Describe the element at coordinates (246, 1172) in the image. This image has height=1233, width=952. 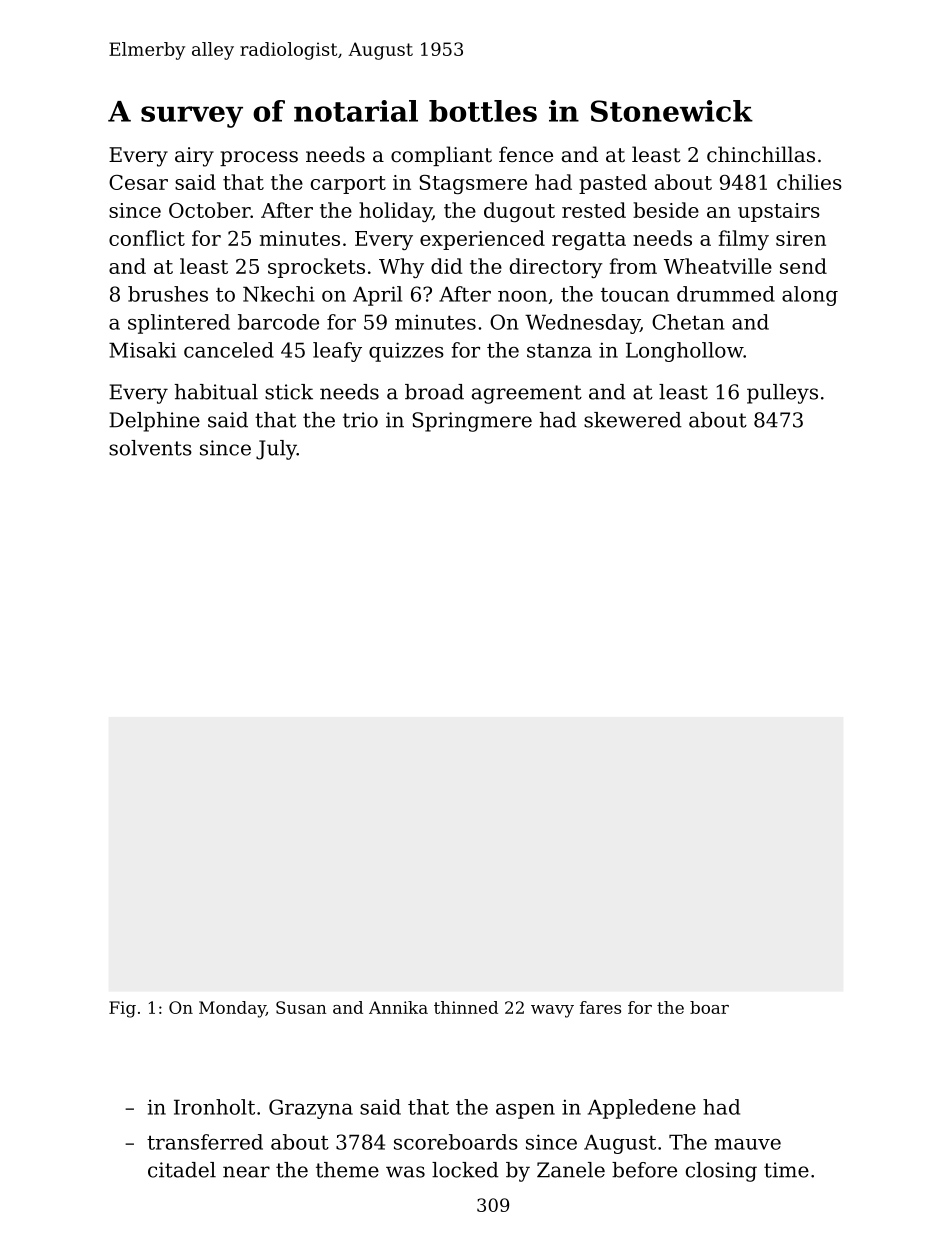
I see `near` at that location.
